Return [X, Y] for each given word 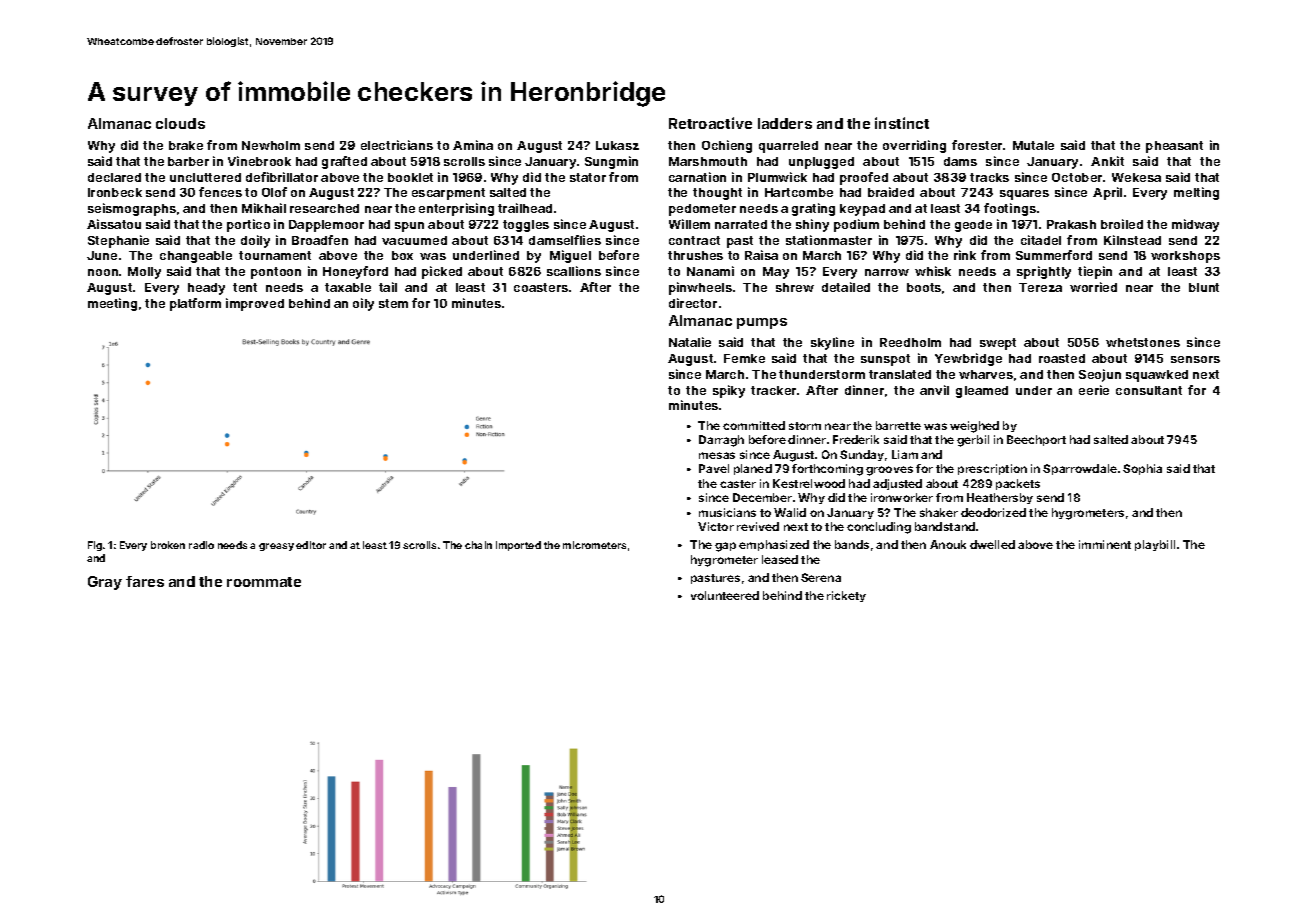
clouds [180, 123]
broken [168, 545]
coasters [541, 287]
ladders [785, 123]
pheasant [1174, 147]
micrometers [594, 545]
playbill [1155, 545]
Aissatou [114, 224]
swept [998, 344]
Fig [95, 546]
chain [478, 545]
